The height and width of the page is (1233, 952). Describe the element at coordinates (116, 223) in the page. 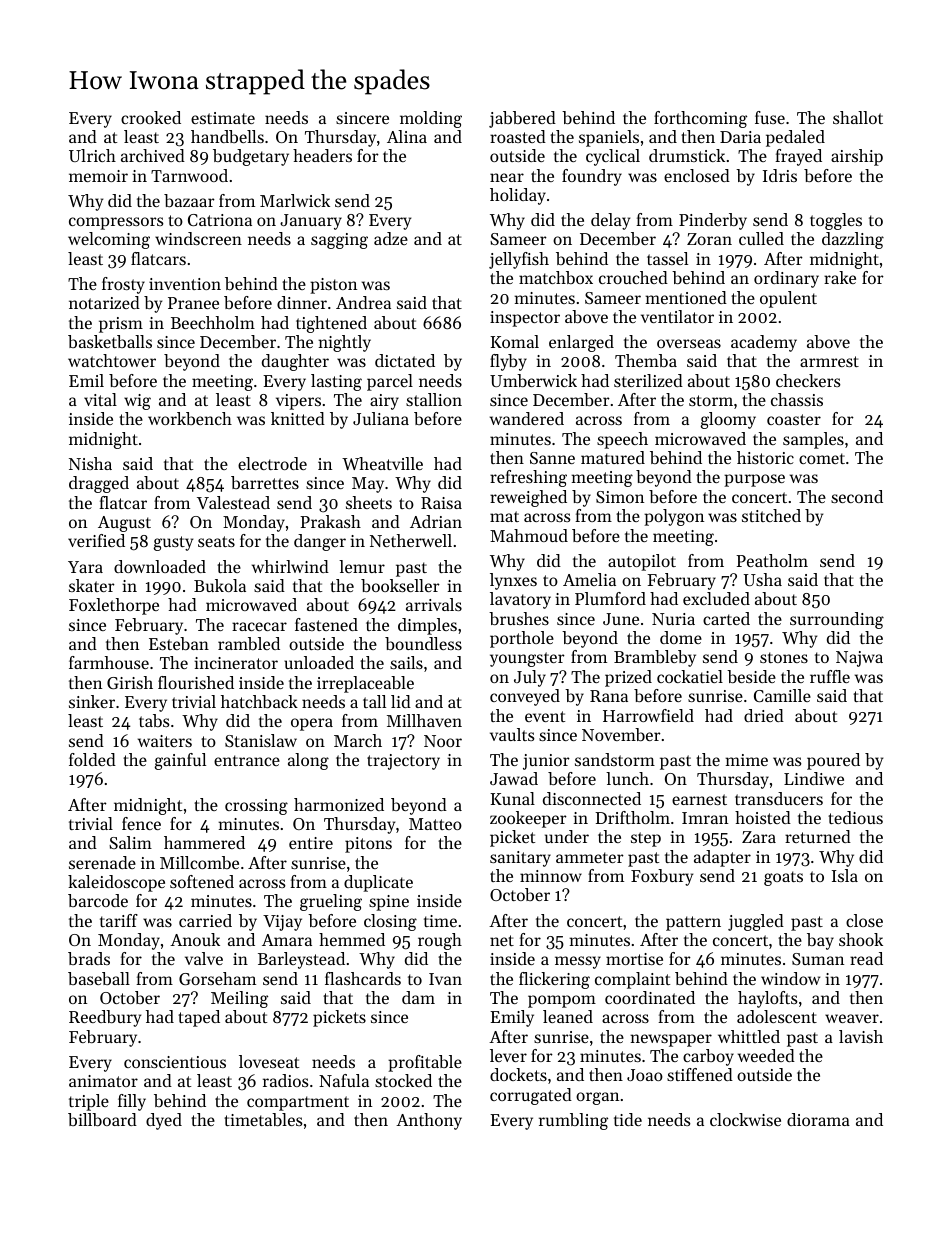

I see `compressors` at that location.
